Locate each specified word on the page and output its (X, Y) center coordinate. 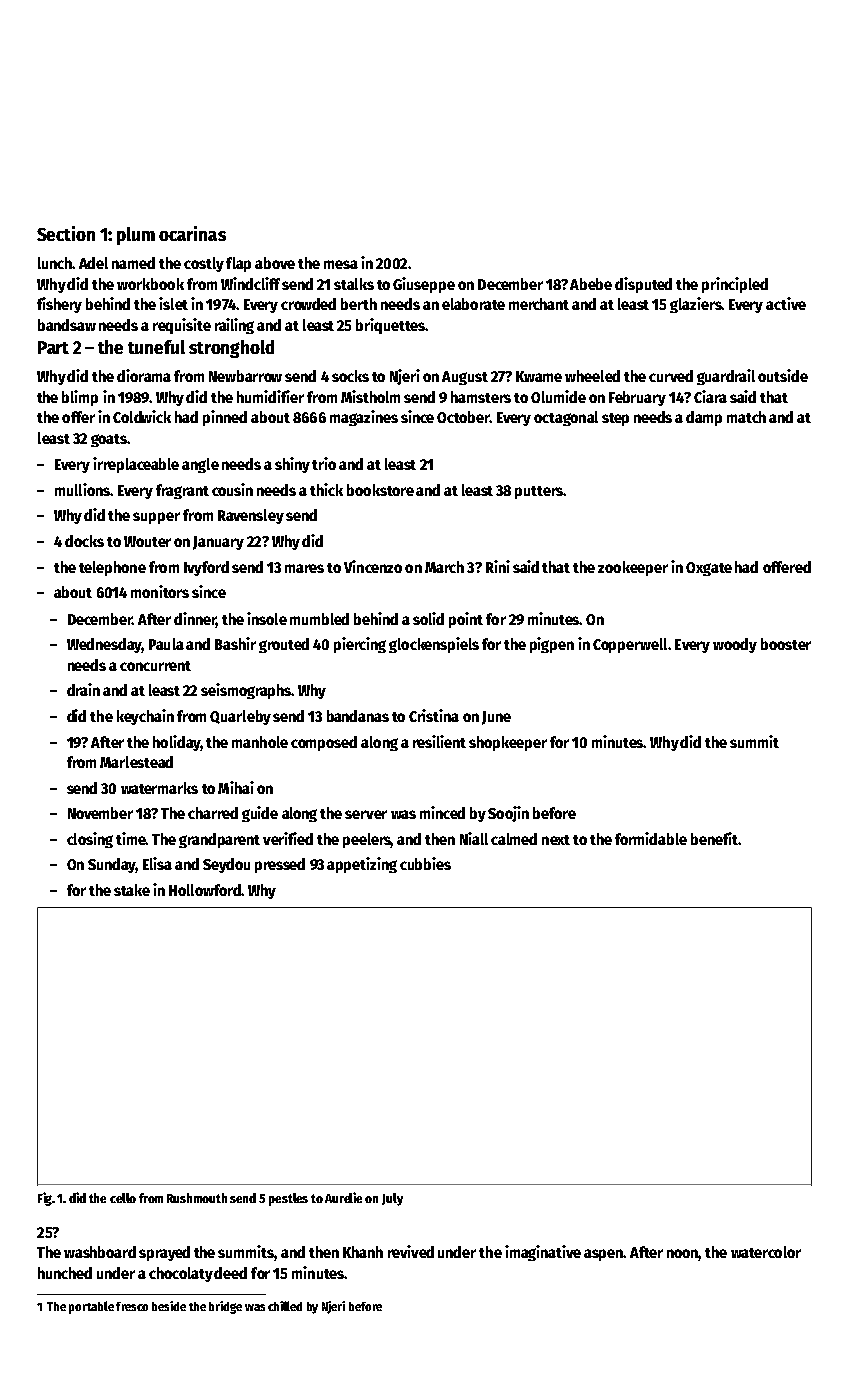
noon (683, 1255)
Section (66, 233)
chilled (285, 1306)
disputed (643, 285)
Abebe (591, 284)
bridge (225, 1307)
